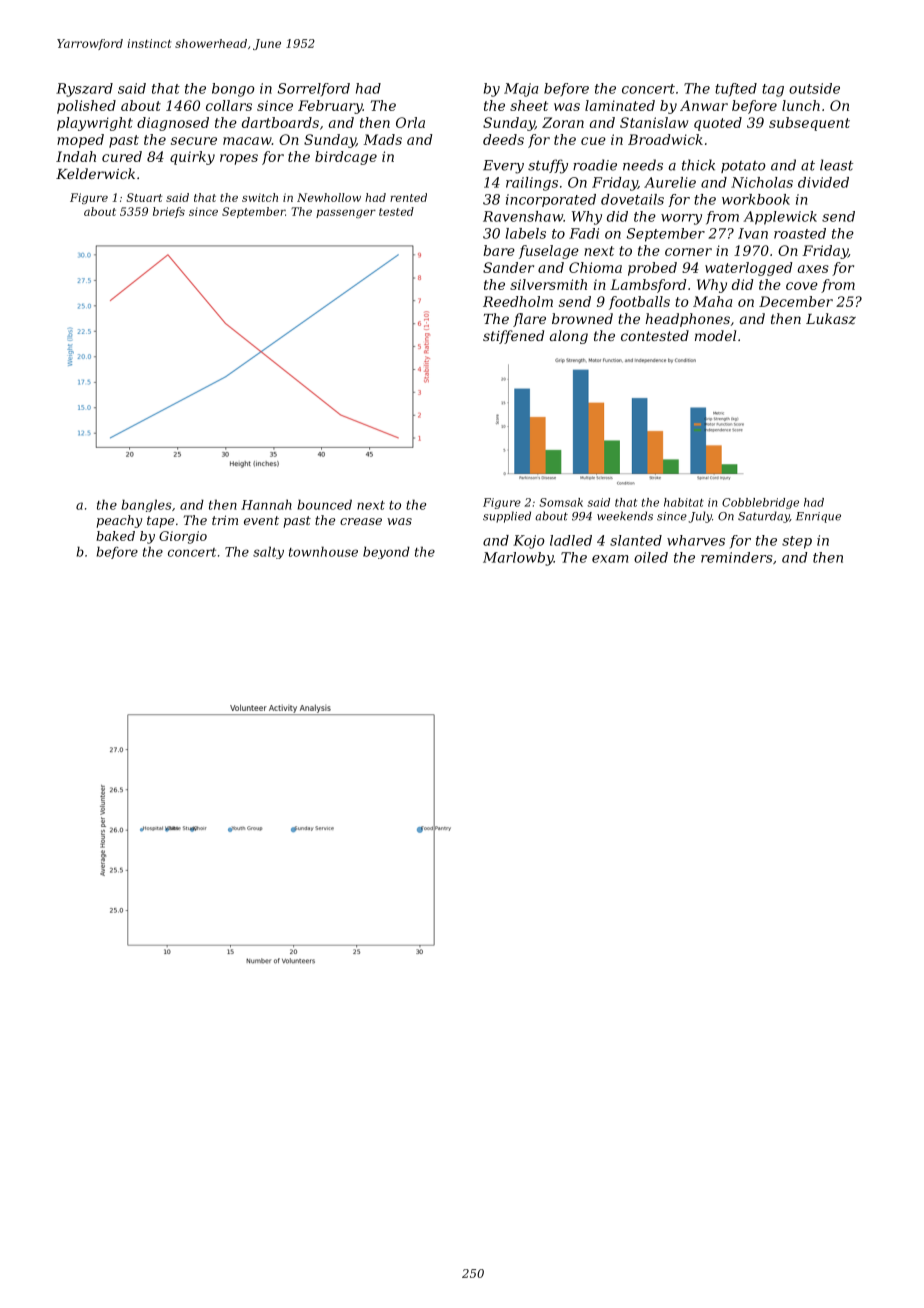  Describe the element at coordinates (169, 212) in the screenshot. I see `briefs` at that location.
